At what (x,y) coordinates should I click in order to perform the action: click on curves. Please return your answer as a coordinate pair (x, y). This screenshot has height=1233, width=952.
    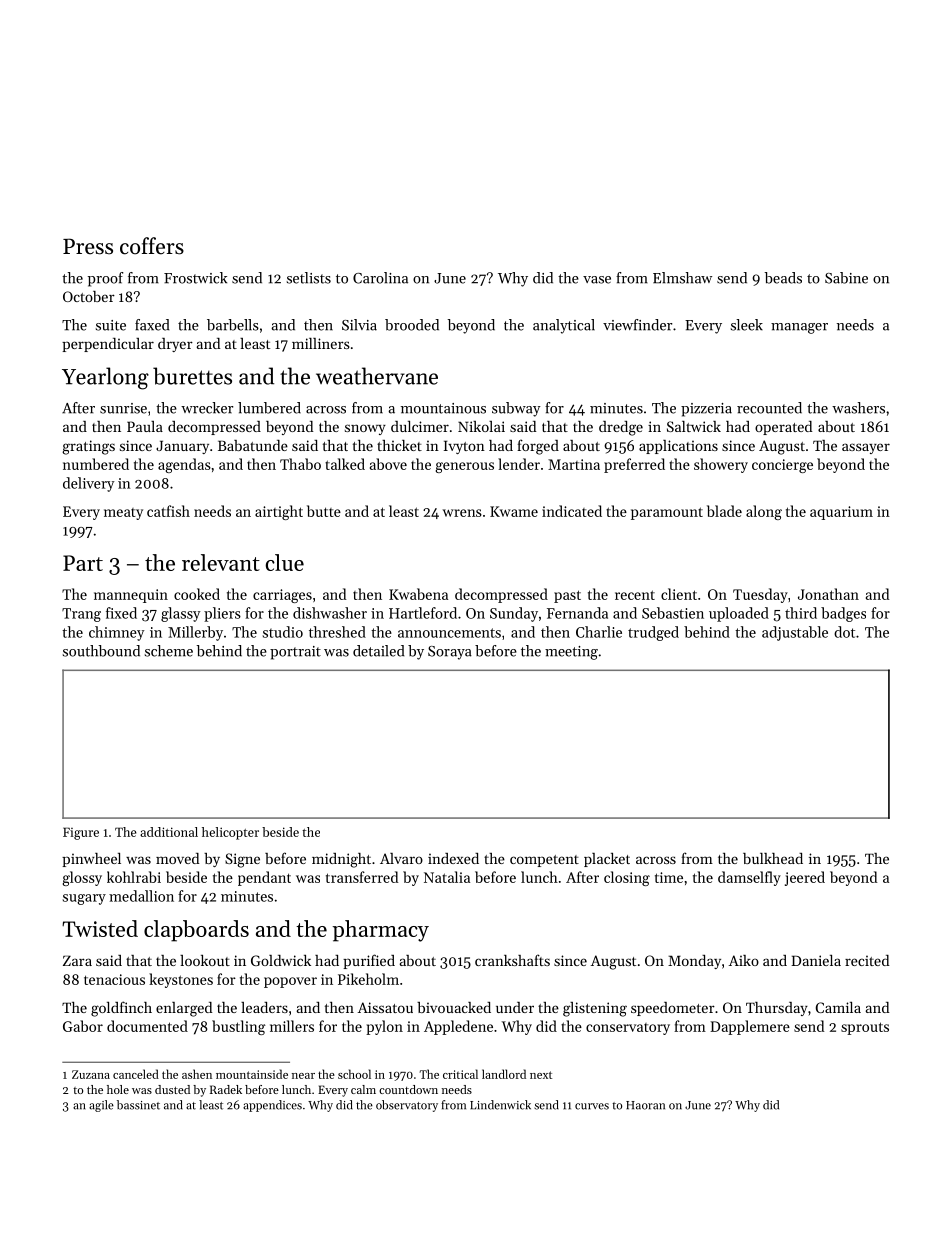
    Looking at the image, I should click on (592, 1106).
